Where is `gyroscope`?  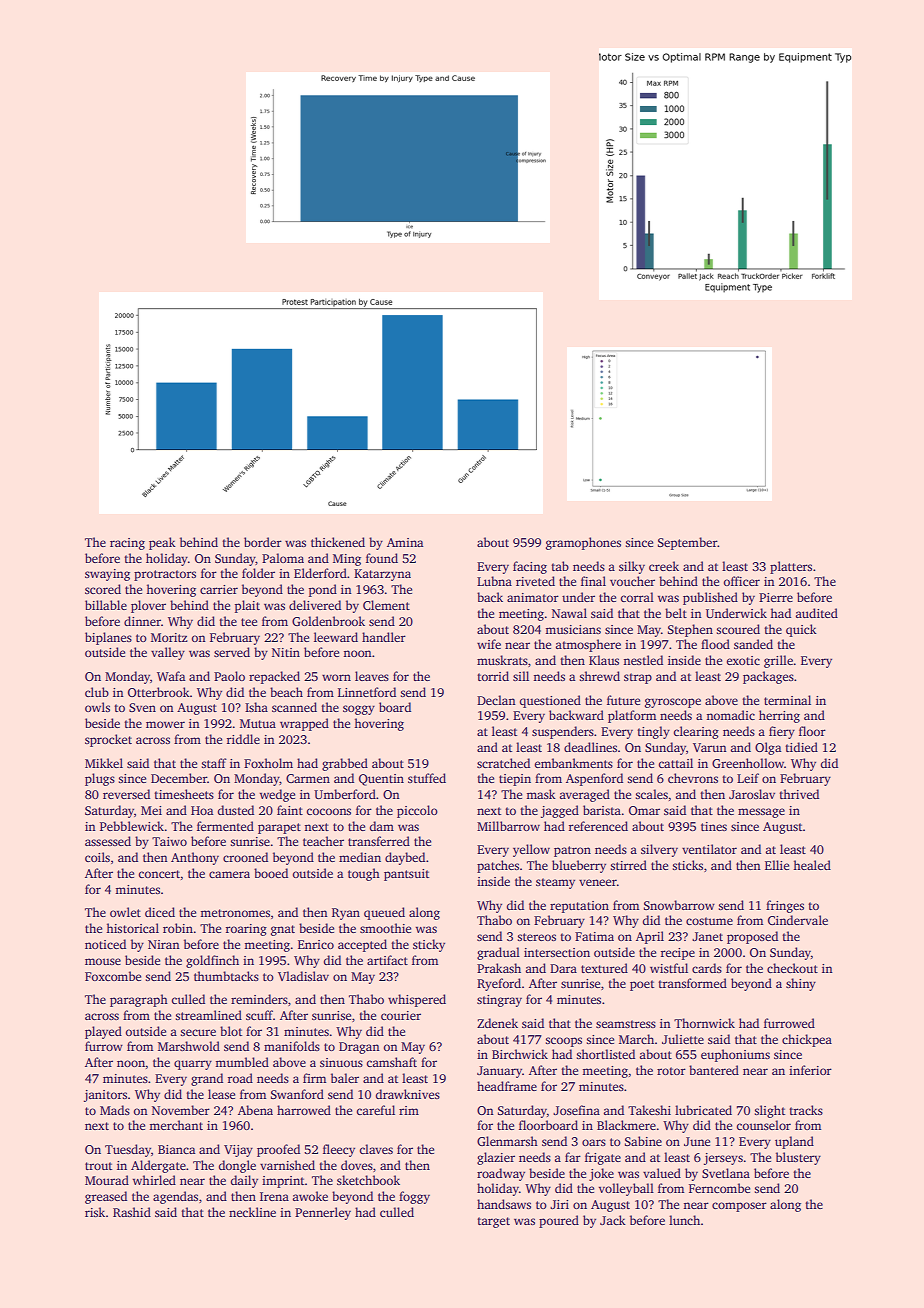 gyroscope is located at coordinates (673, 703).
